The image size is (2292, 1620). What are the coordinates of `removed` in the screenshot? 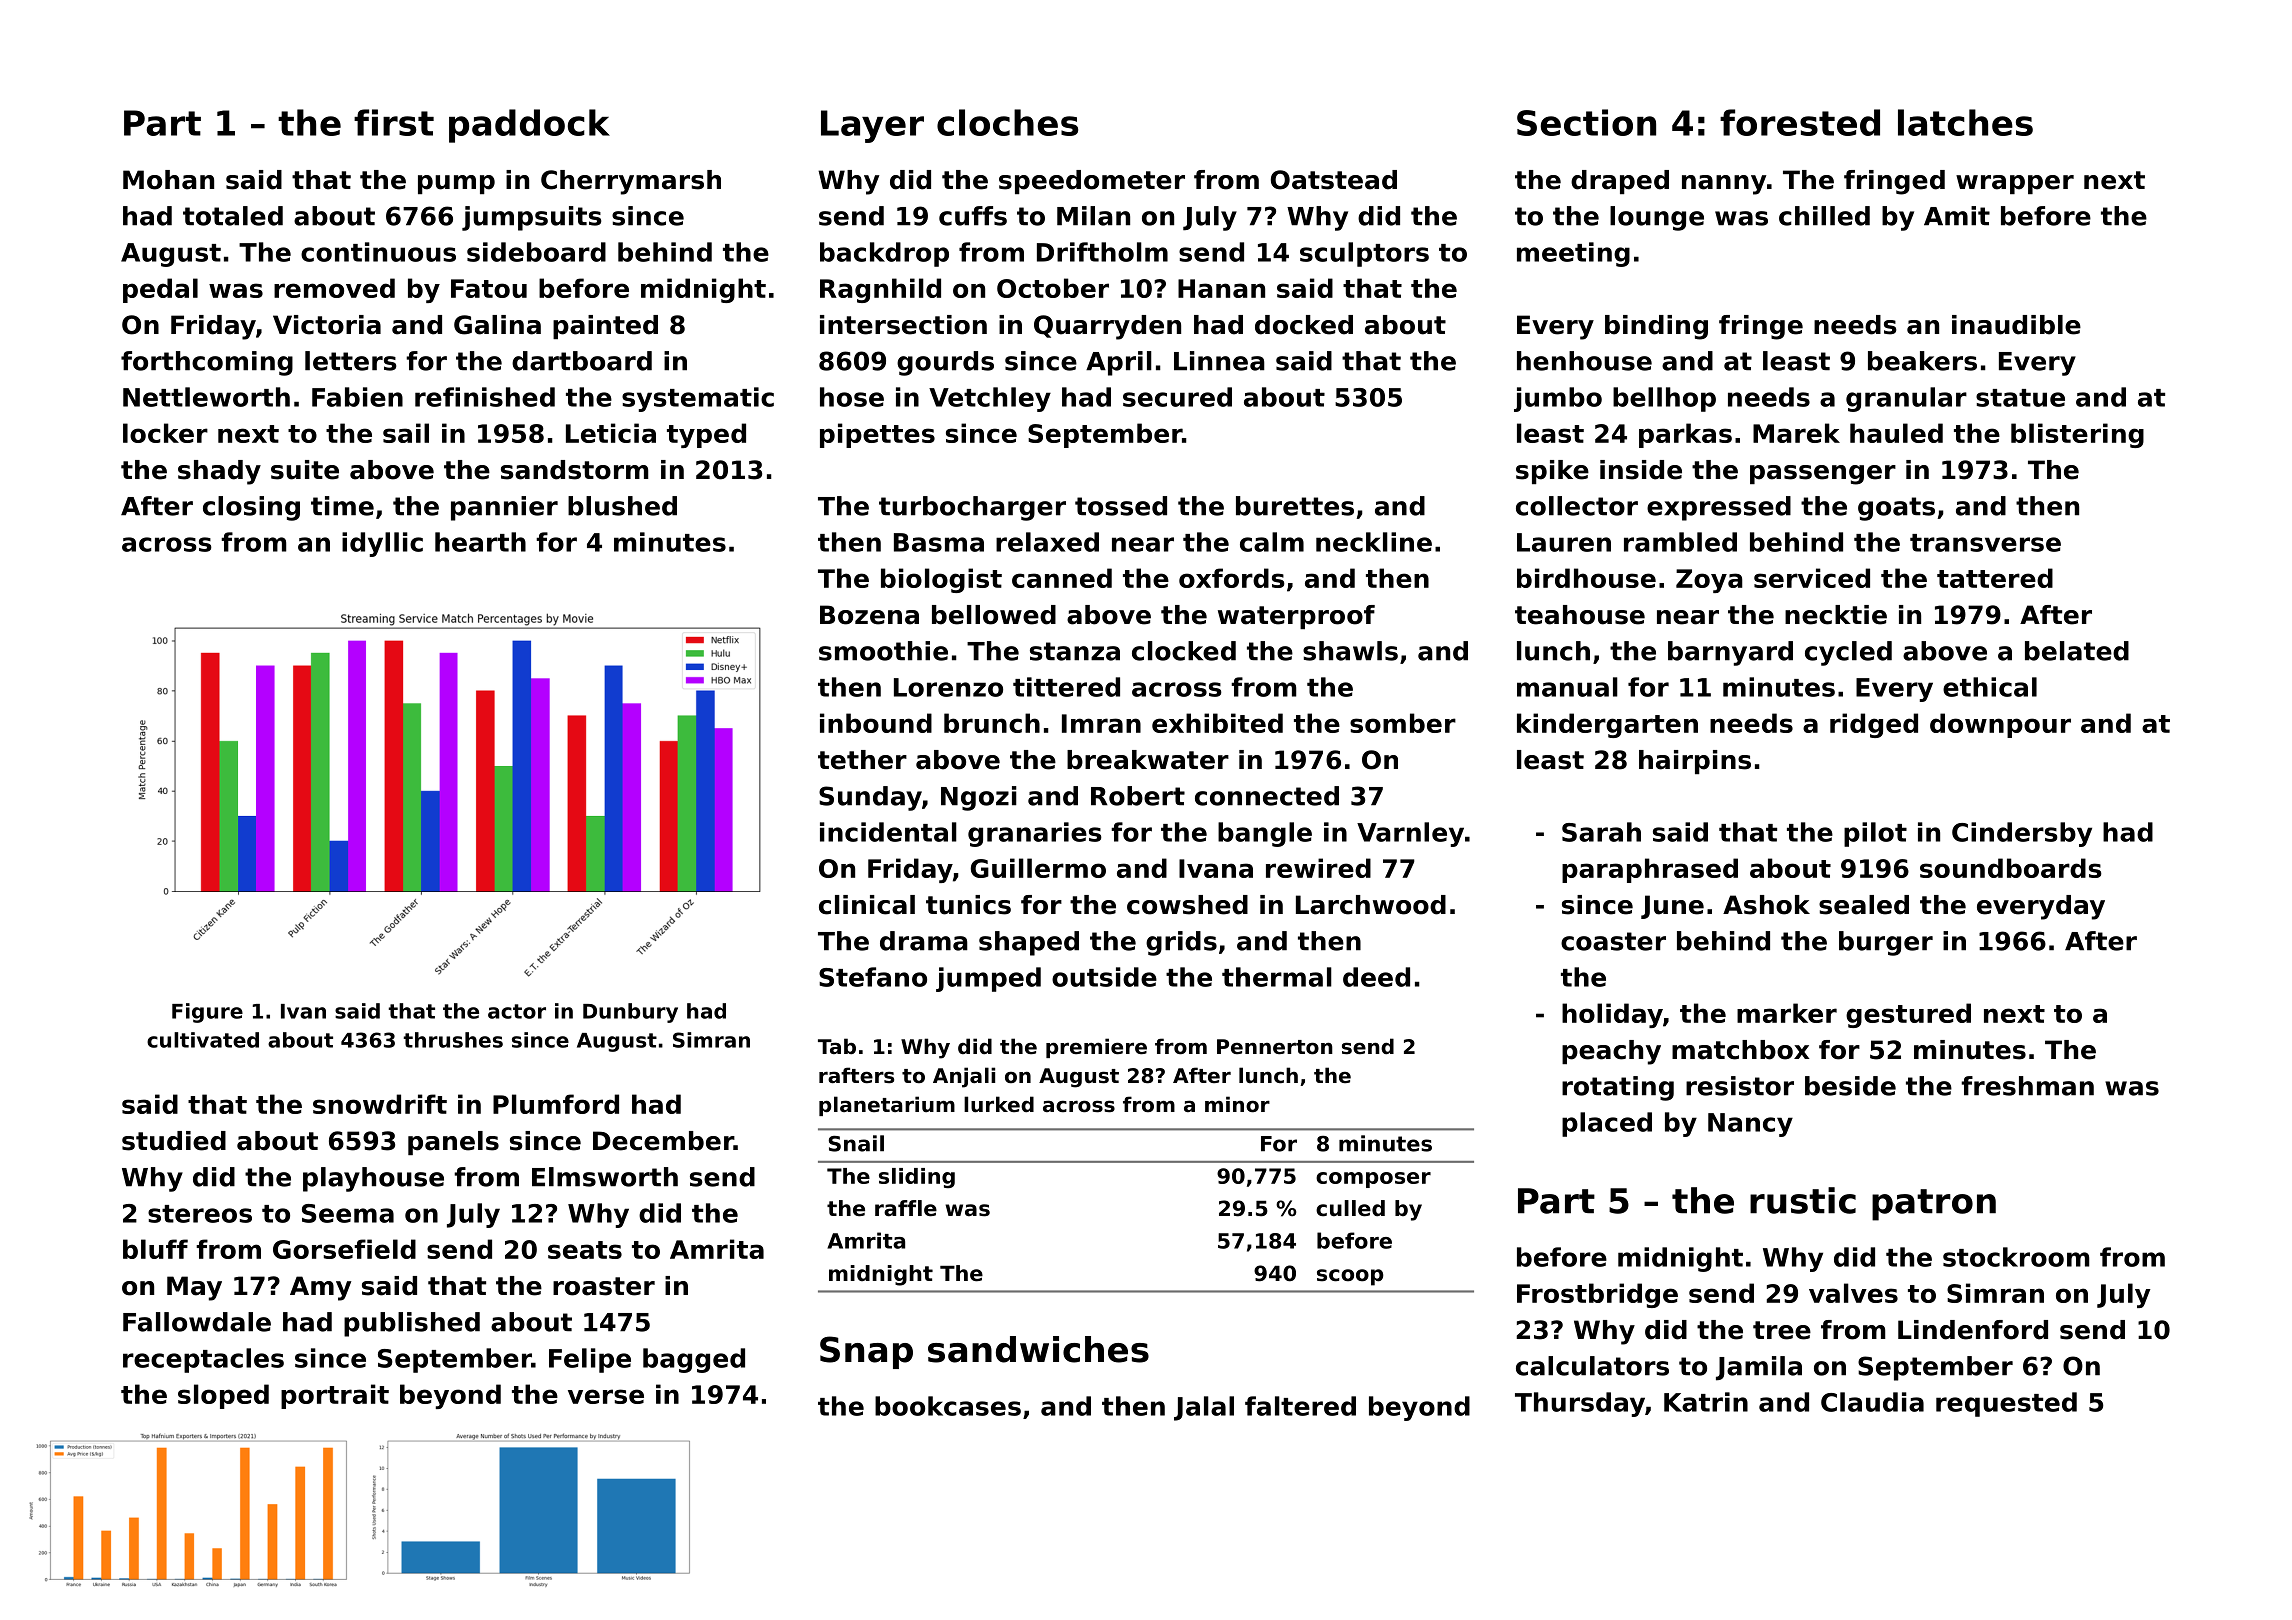 It's located at (334, 288).
